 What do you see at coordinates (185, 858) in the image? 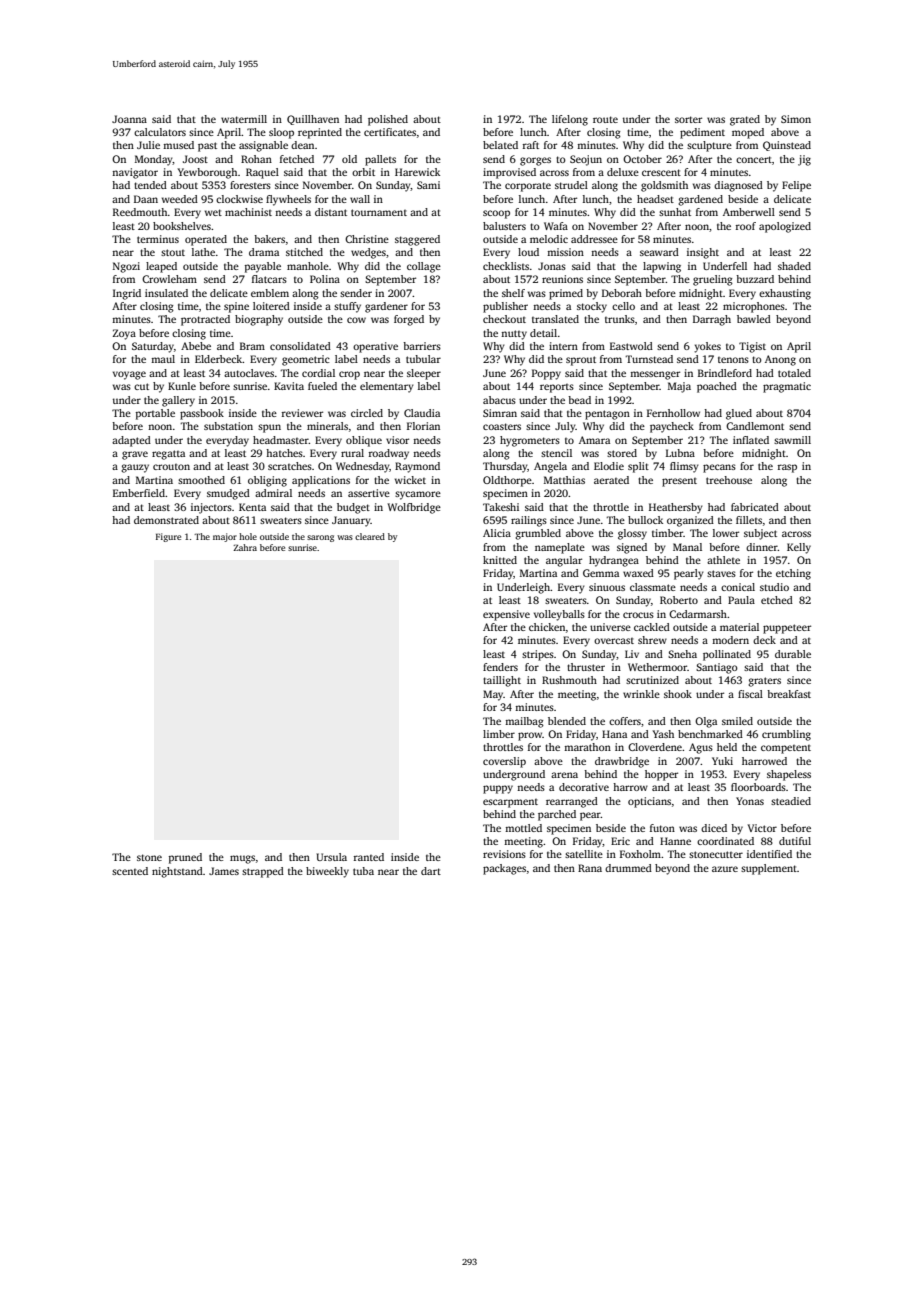
I see `pruned` at bounding box center [185, 858].
